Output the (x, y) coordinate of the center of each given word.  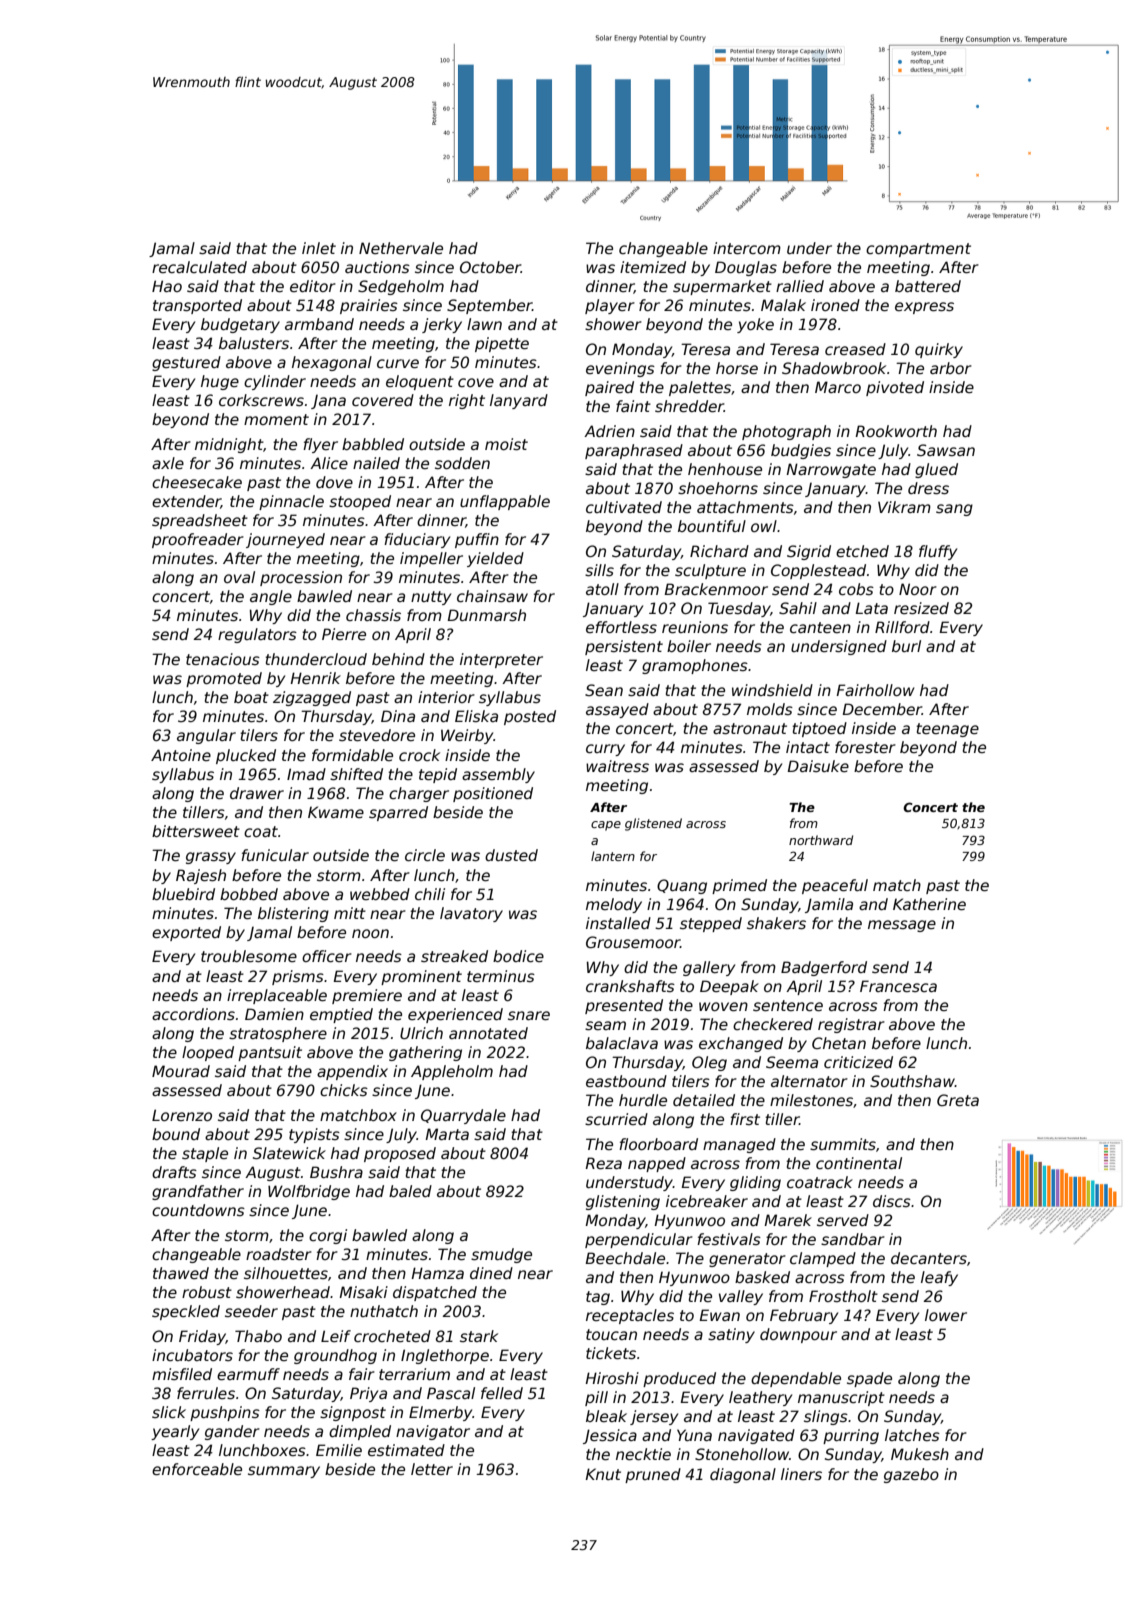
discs (892, 1201)
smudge (501, 1255)
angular (206, 736)
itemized (653, 267)
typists (314, 1135)
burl (906, 646)
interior (446, 697)
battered (928, 286)
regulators (257, 635)
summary (284, 1472)
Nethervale (401, 248)
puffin (477, 540)
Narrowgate (831, 470)
